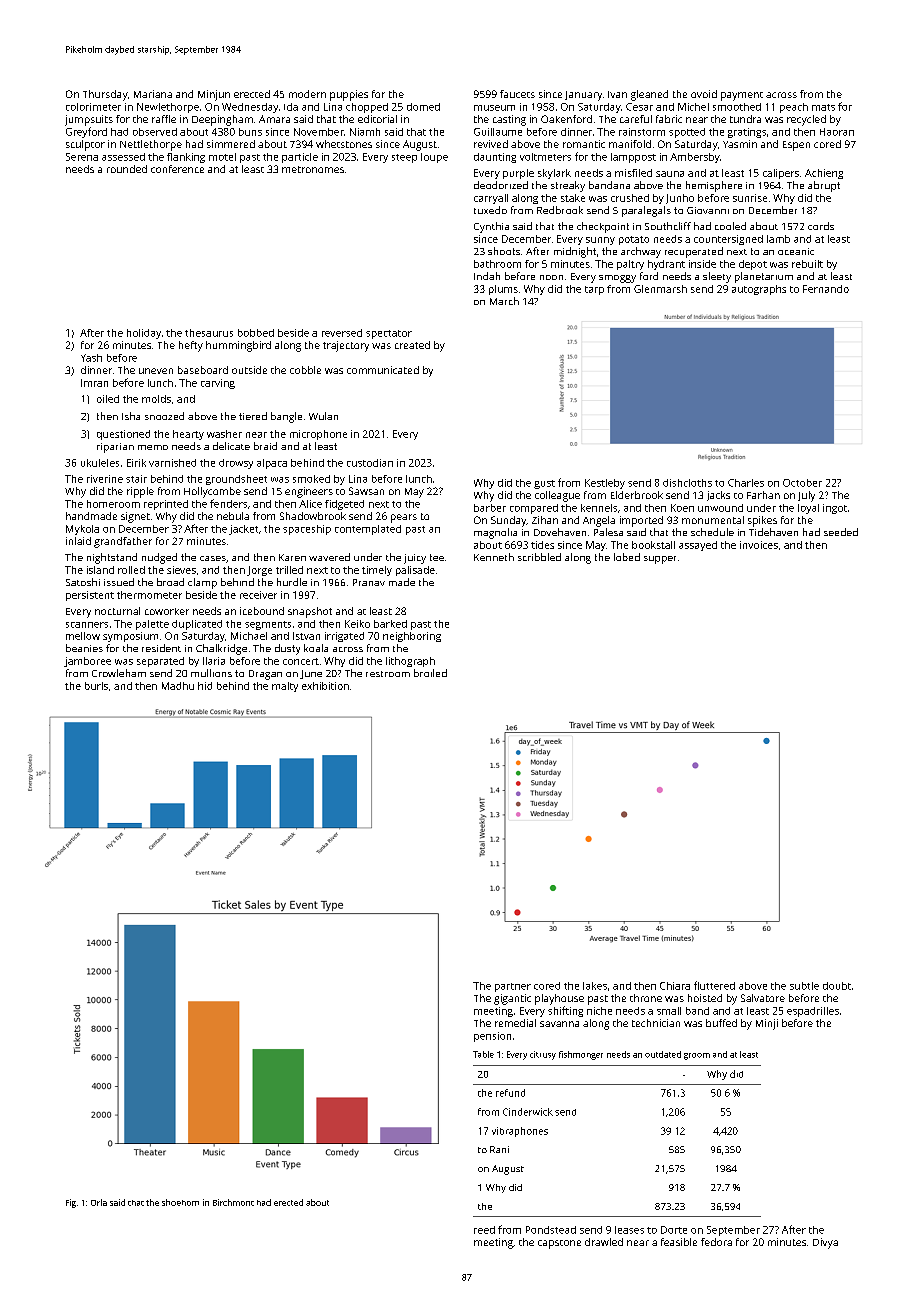 Image resolution: width=924 pixels, height=1308 pixels. What do you see at coordinates (153, 94) in the screenshot?
I see `Mariana` at bounding box center [153, 94].
